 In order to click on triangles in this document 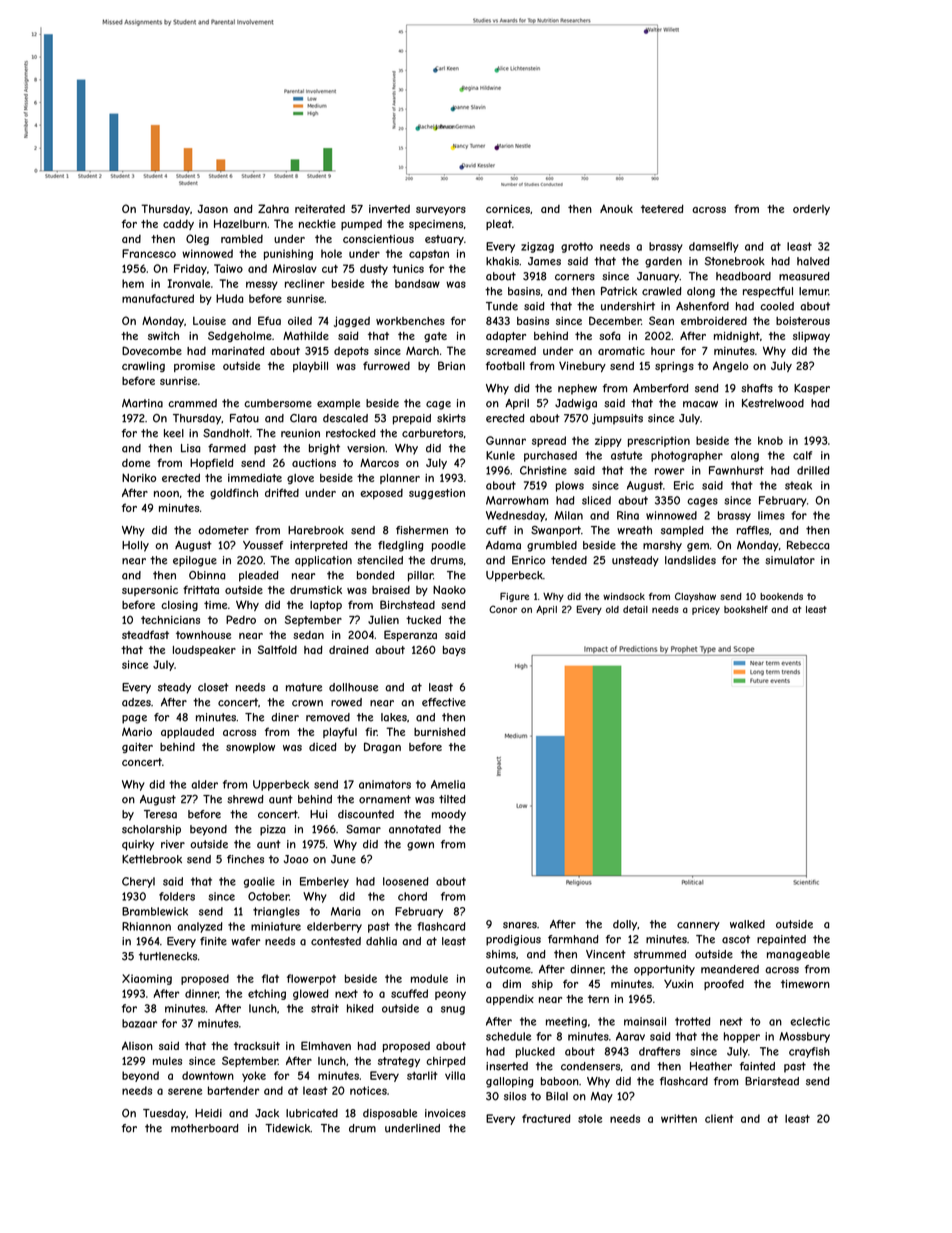, I will do `click(276, 912)`.
